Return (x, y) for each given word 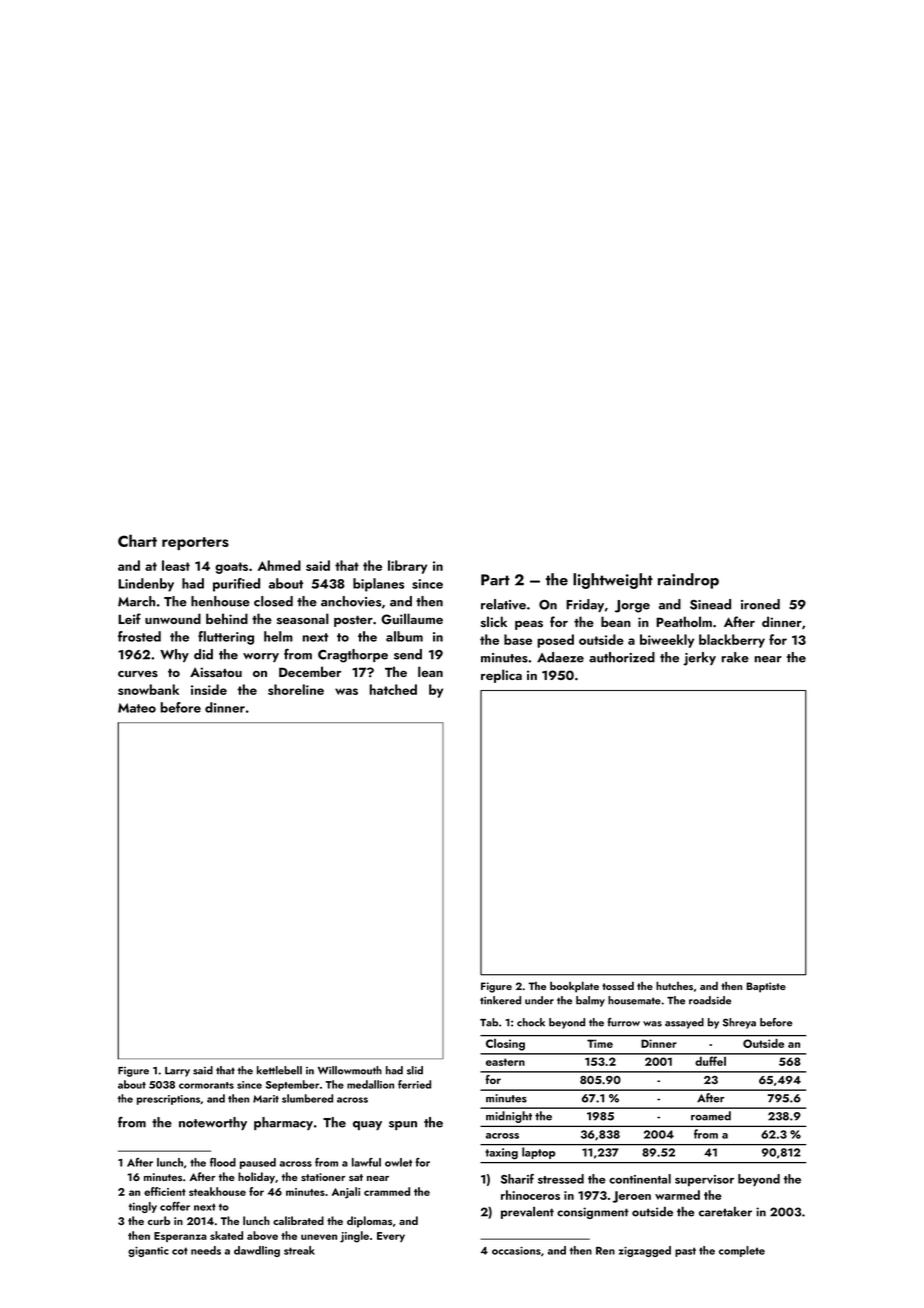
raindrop (688, 581)
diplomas (369, 1222)
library (407, 567)
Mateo (137, 708)
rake (735, 657)
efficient (165, 1191)
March (136, 601)
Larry (177, 1072)
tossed (618, 986)
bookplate (574, 987)
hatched (393, 689)
